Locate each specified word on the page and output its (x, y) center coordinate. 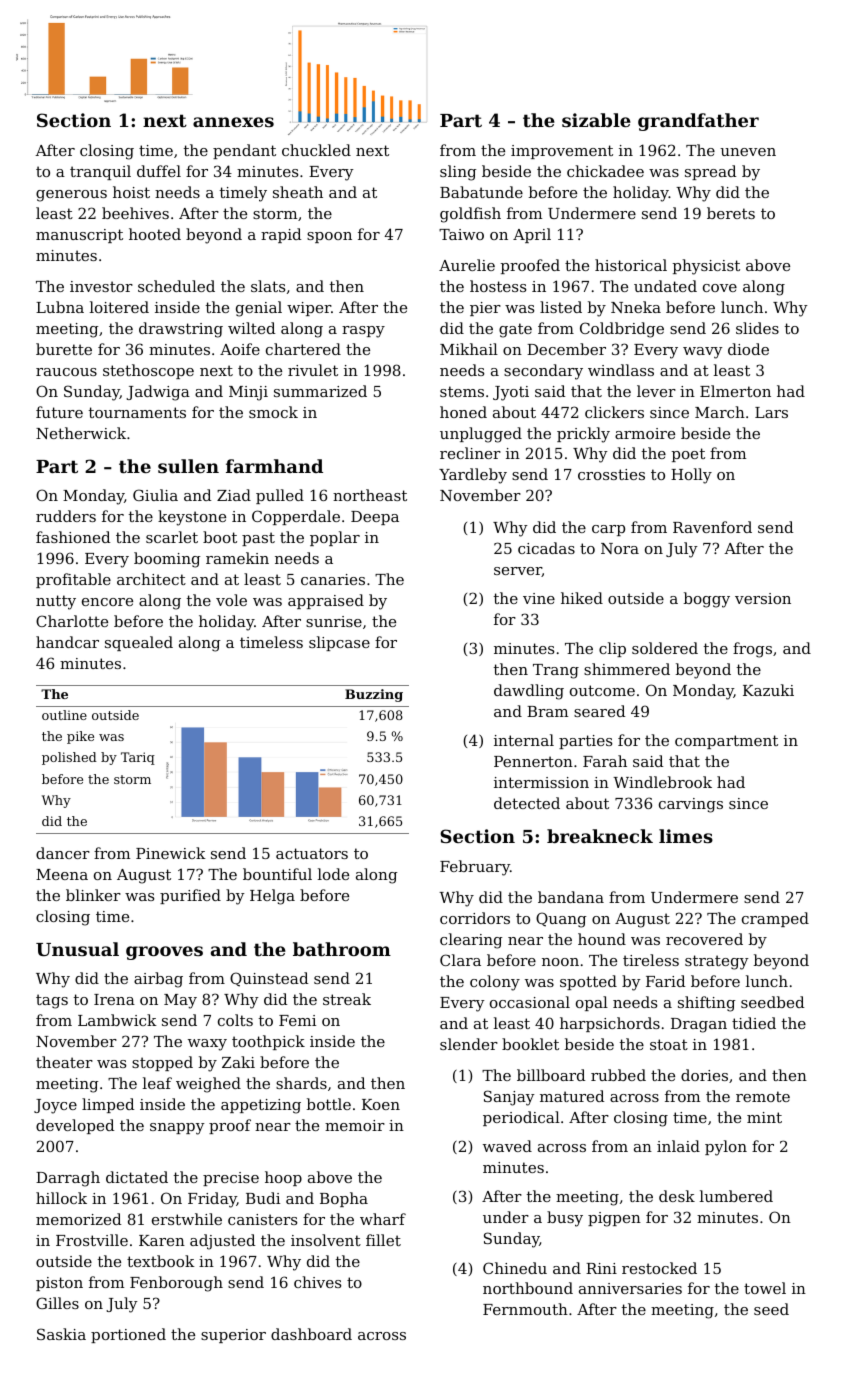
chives (317, 1282)
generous (71, 196)
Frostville (92, 1240)
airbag (158, 980)
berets (731, 213)
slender (469, 1044)
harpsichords (610, 1024)
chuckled (316, 150)
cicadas (546, 548)
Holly (691, 476)
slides (757, 328)
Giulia (155, 495)
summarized (320, 391)
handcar (67, 642)
